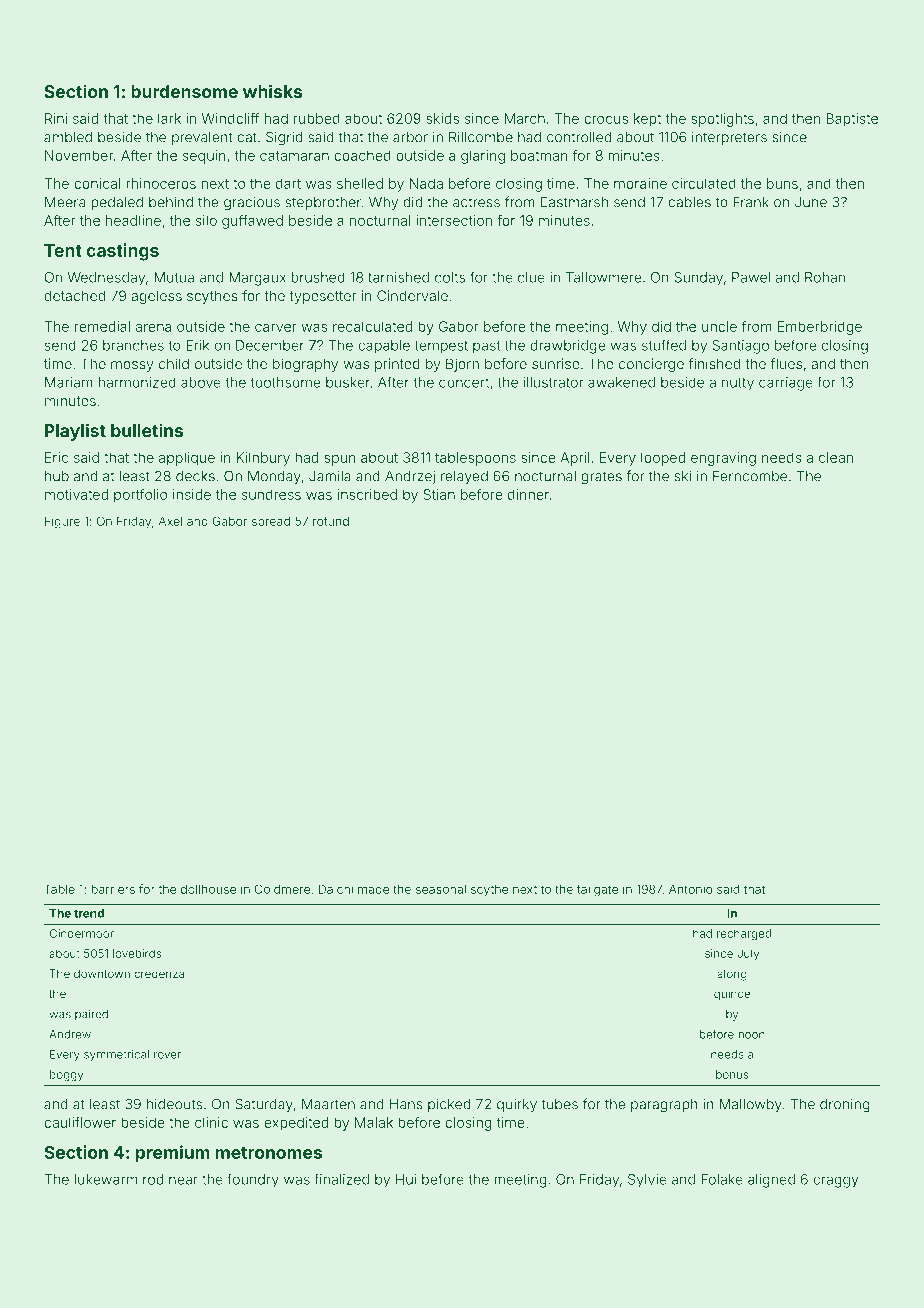  Describe the element at coordinates (751, 1035) in the image. I see `noon` at that location.
